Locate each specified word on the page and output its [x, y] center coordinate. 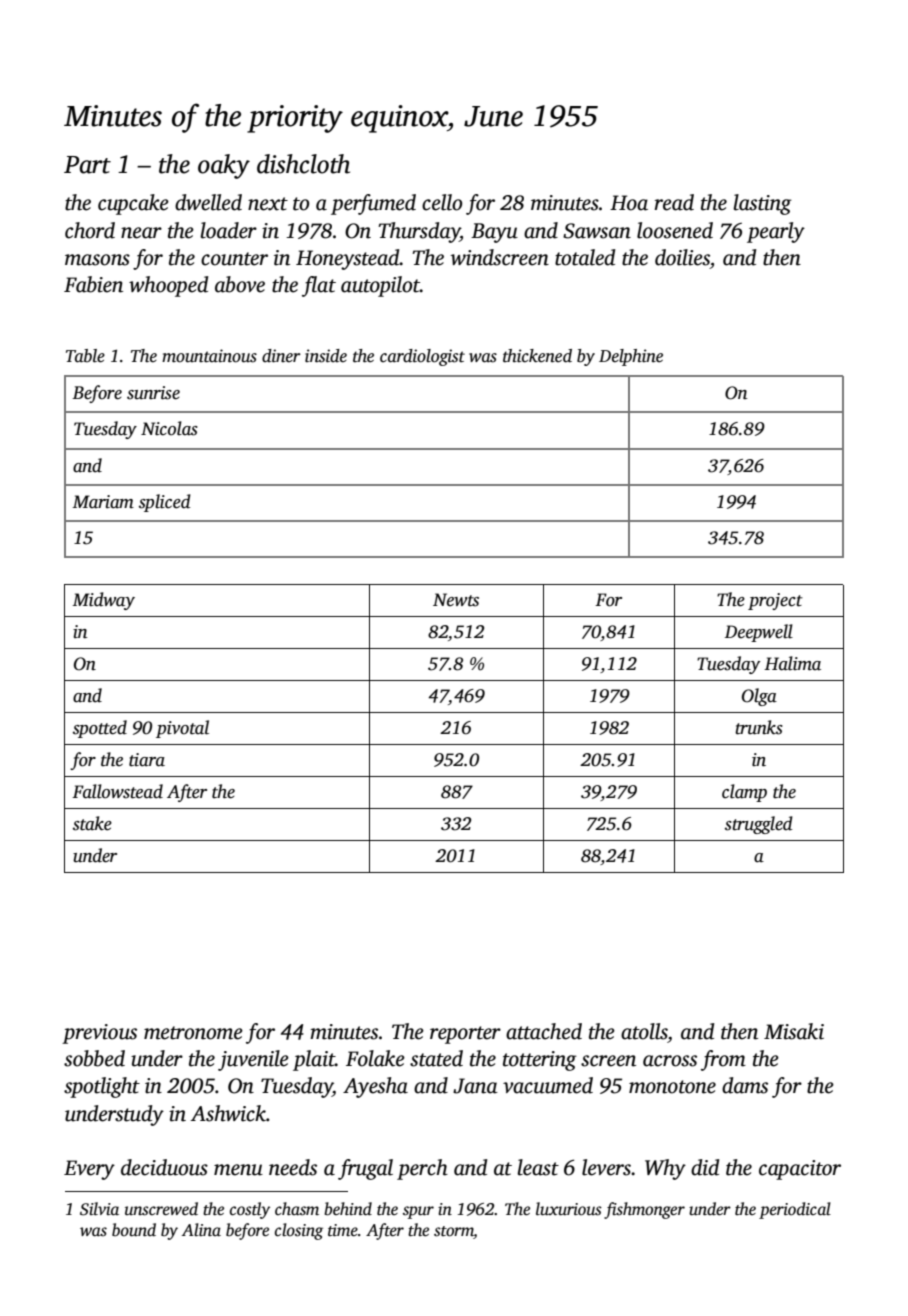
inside [326, 356]
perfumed [373, 204]
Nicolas [169, 428]
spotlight [102, 1087]
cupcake [133, 204]
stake [92, 823]
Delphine [631, 357]
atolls [644, 1031]
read [674, 202]
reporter [465, 1035]
